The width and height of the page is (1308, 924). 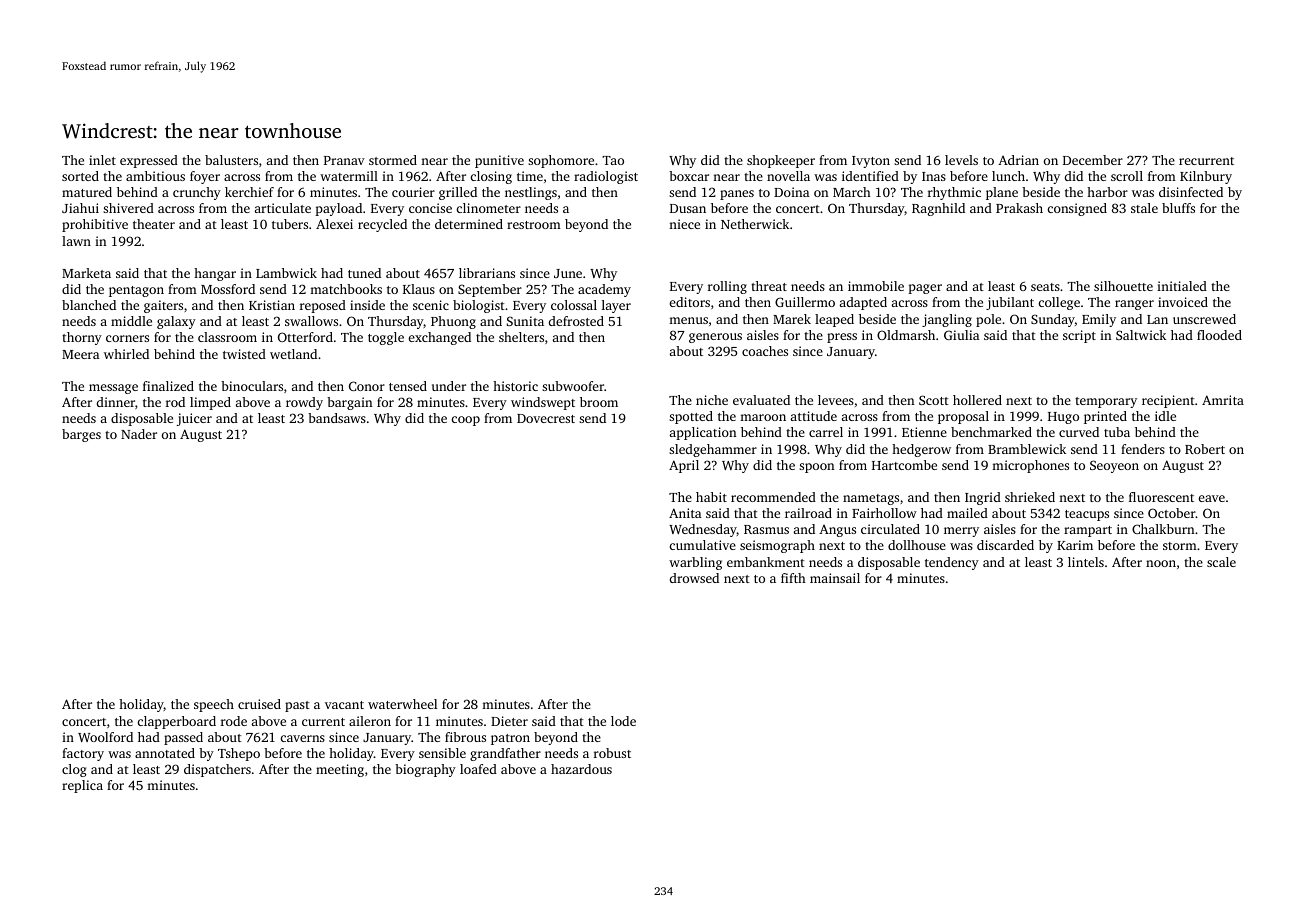 What do you see at coordinates (102, 160) in the page?
I see `inlet` at bounding box center [102, 160].
